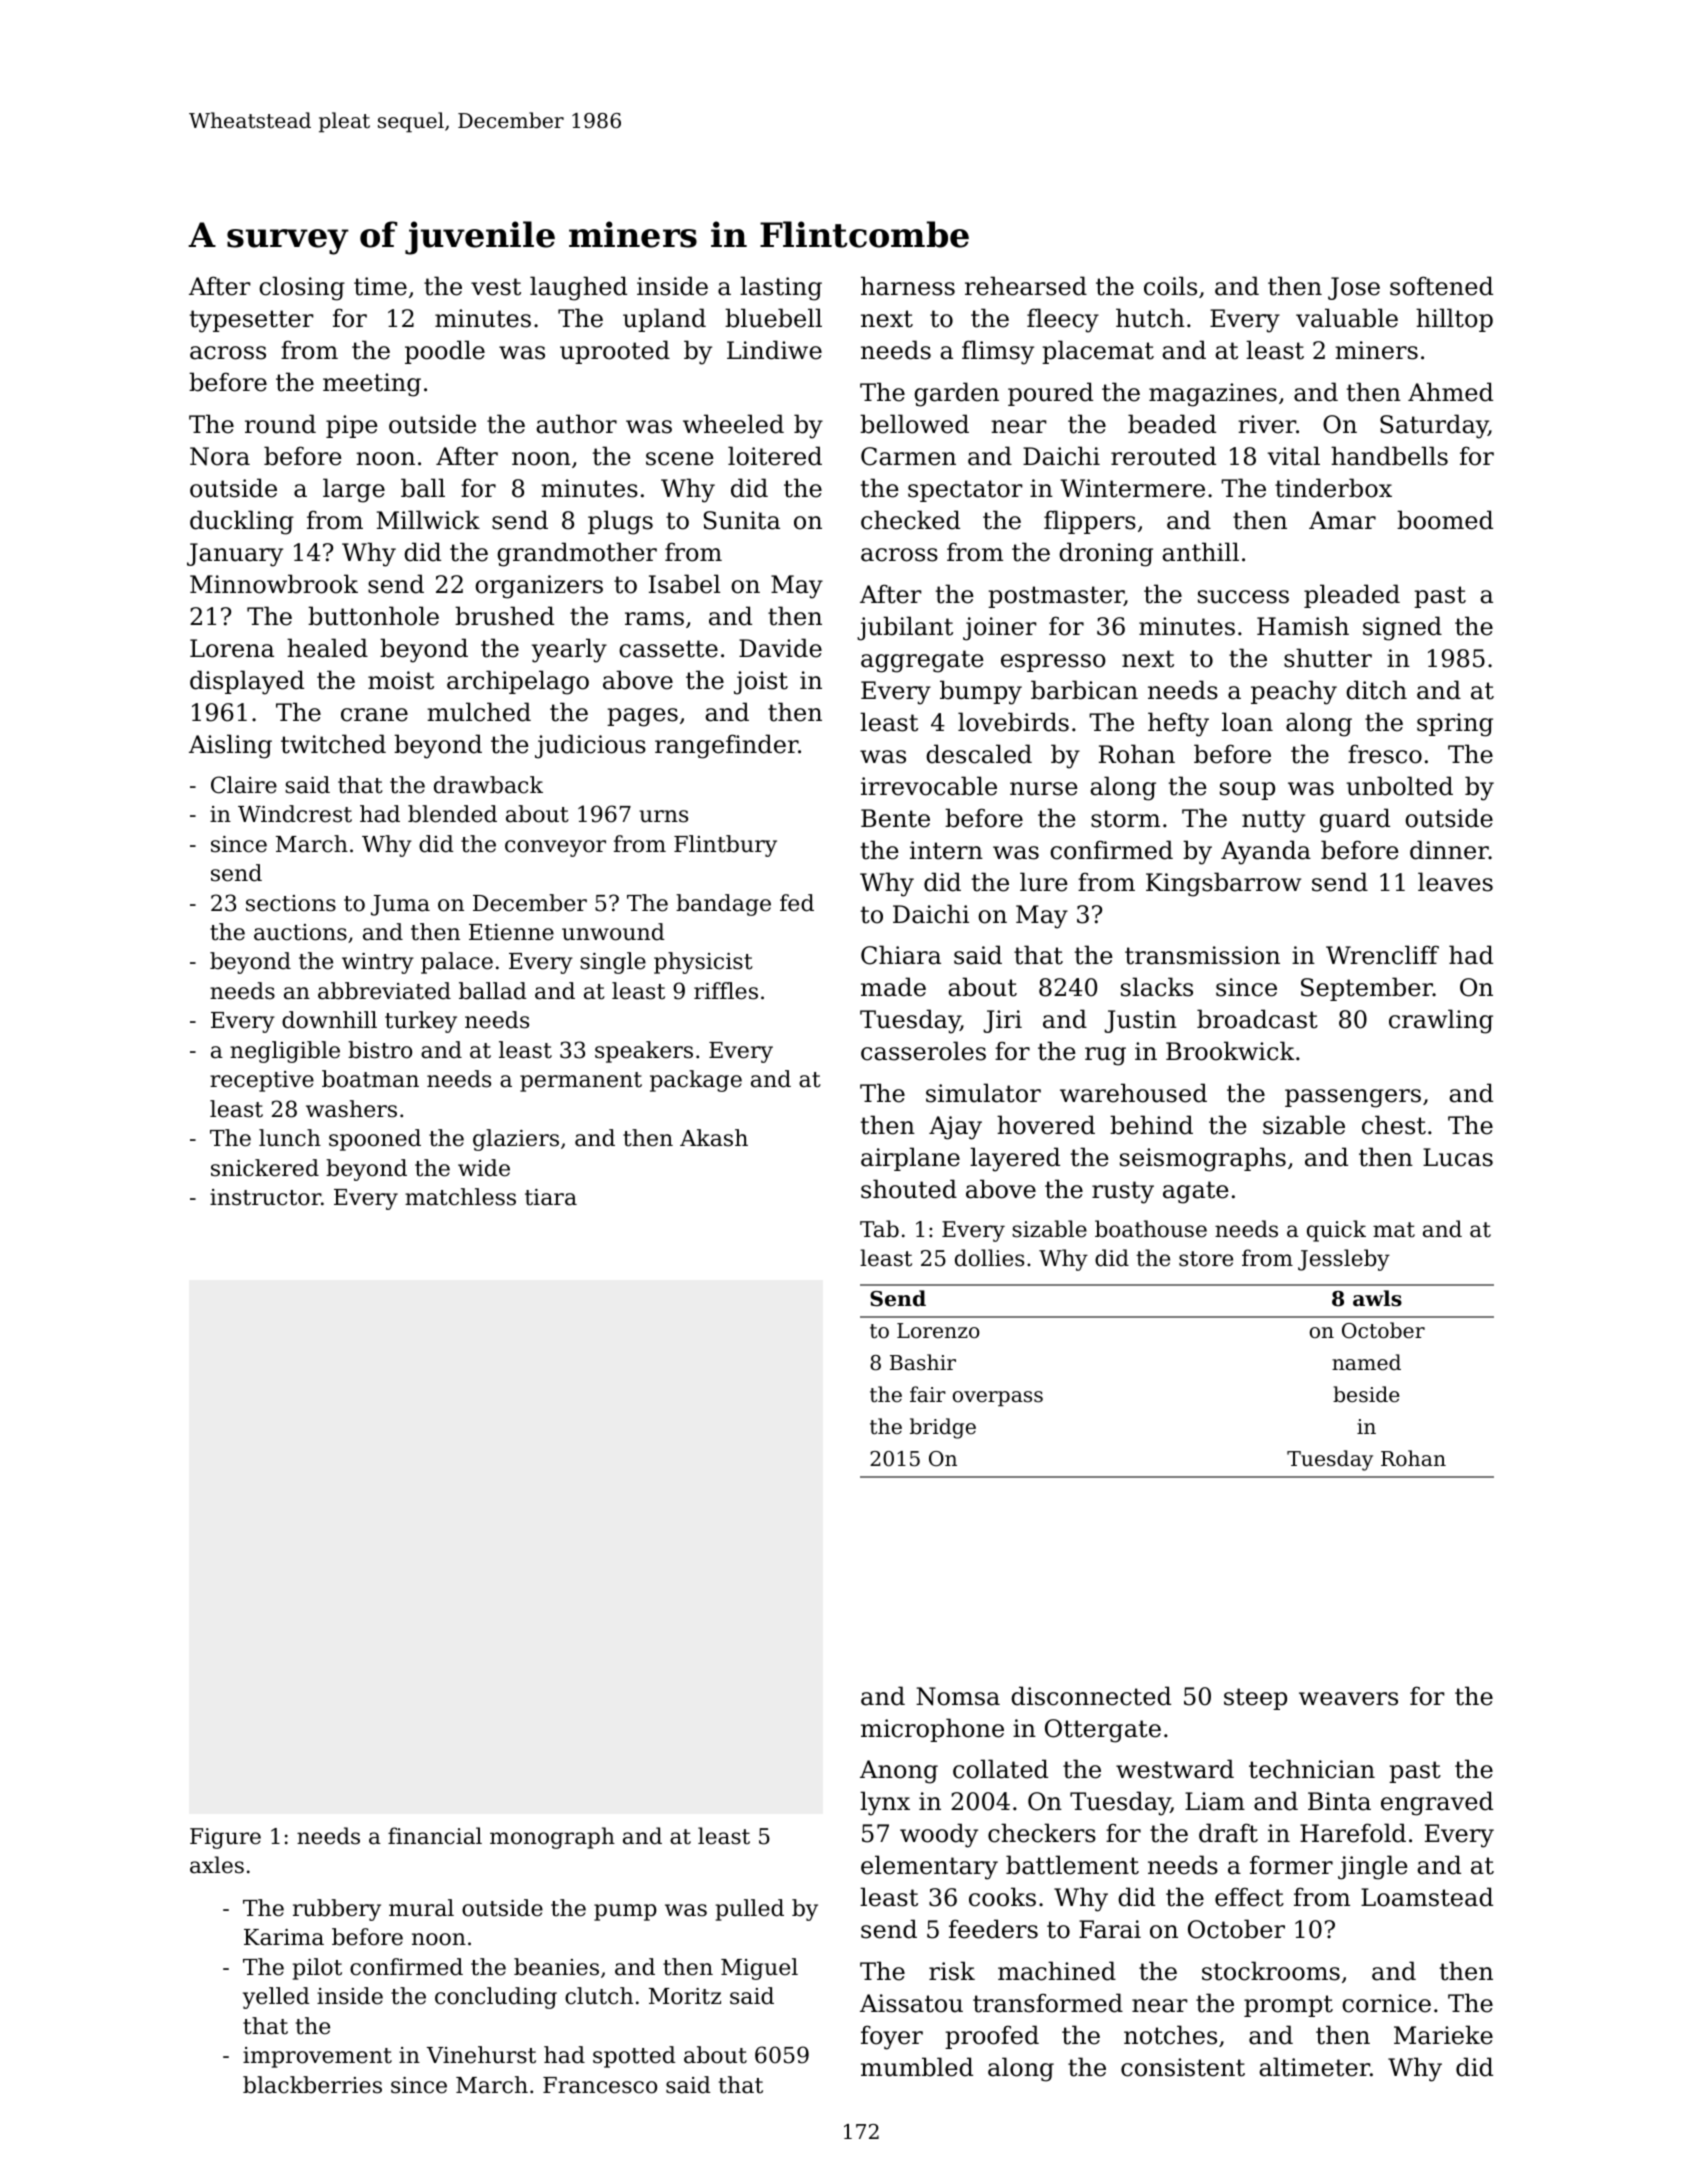 This screenshot has height=2178, width=1683. Describe the element at coordinates (1255, 1699) in the screenshot. I see `steep` at that location.
